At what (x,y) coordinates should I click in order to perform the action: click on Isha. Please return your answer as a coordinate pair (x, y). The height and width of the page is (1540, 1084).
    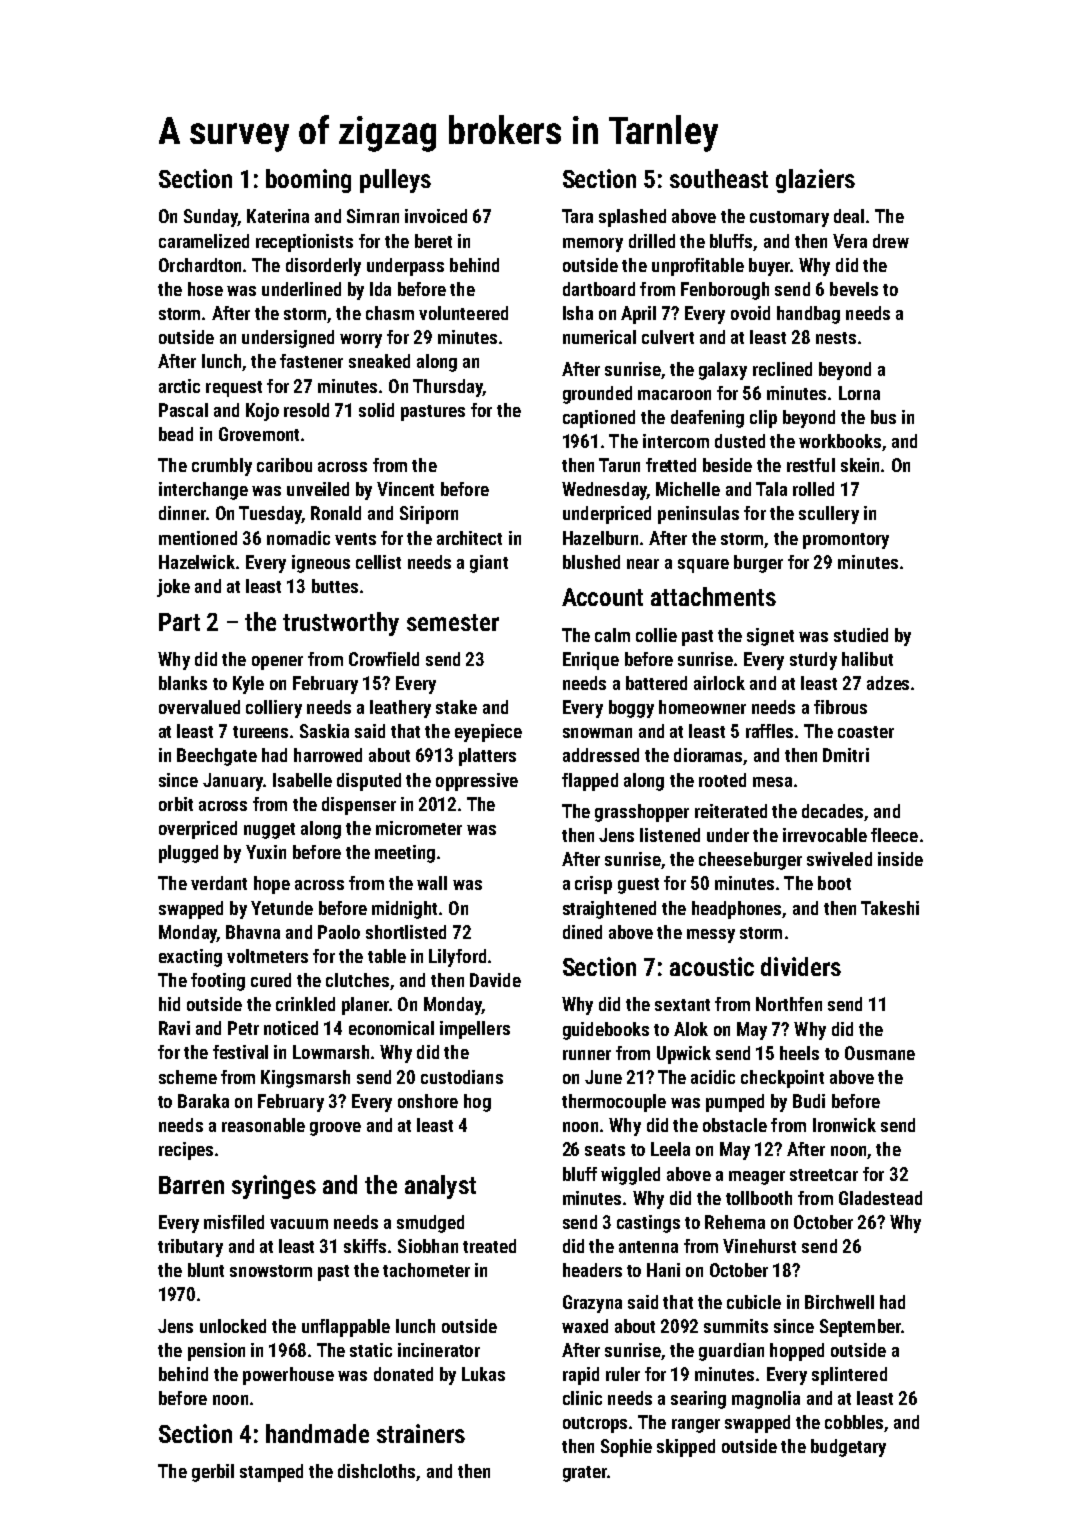
    Looking at the image, I should click on (578, 313).
